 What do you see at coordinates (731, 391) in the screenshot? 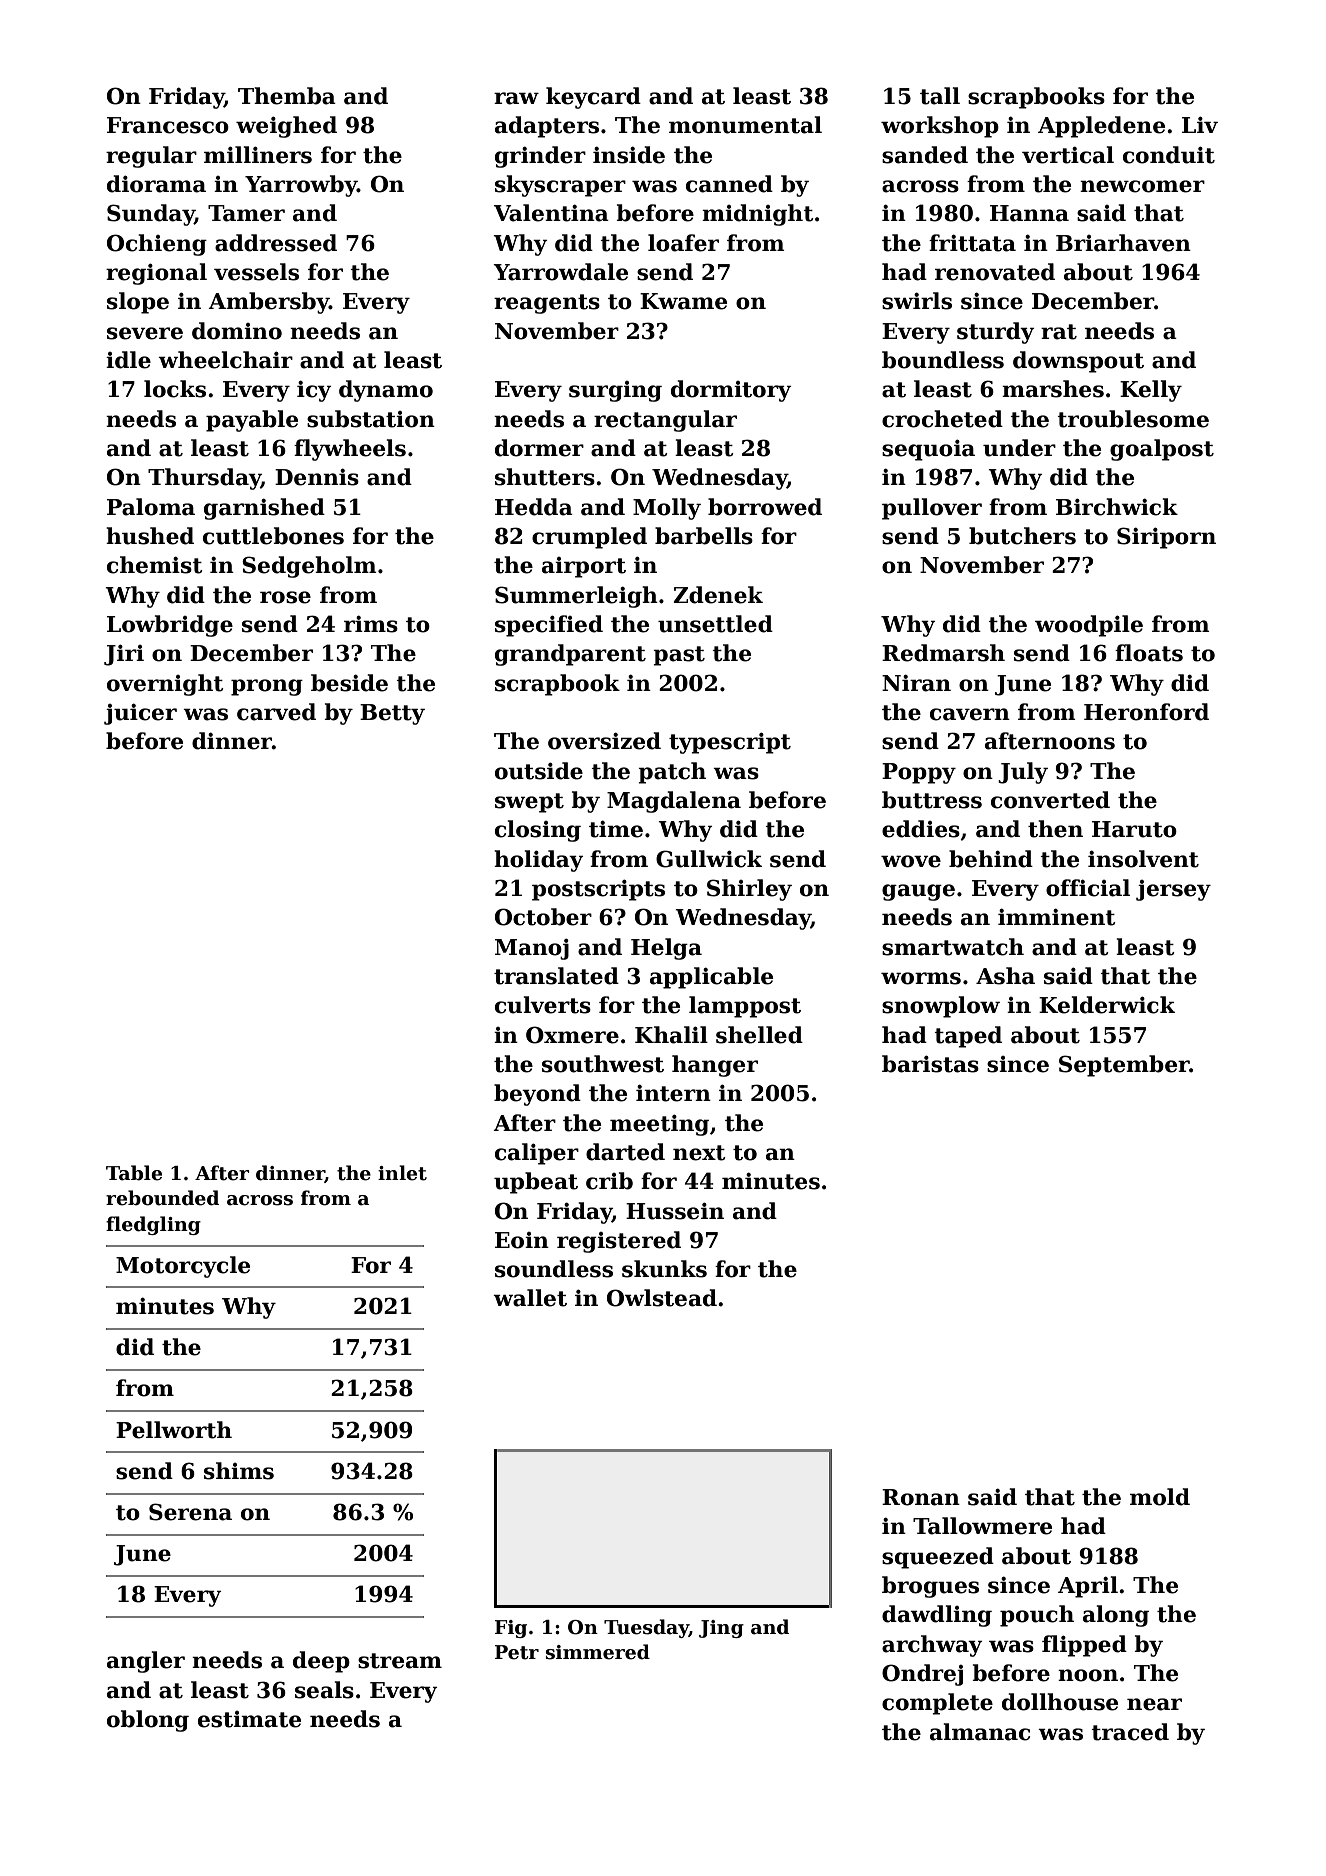
I see `dormitory` at bounding box center [731, 391].
